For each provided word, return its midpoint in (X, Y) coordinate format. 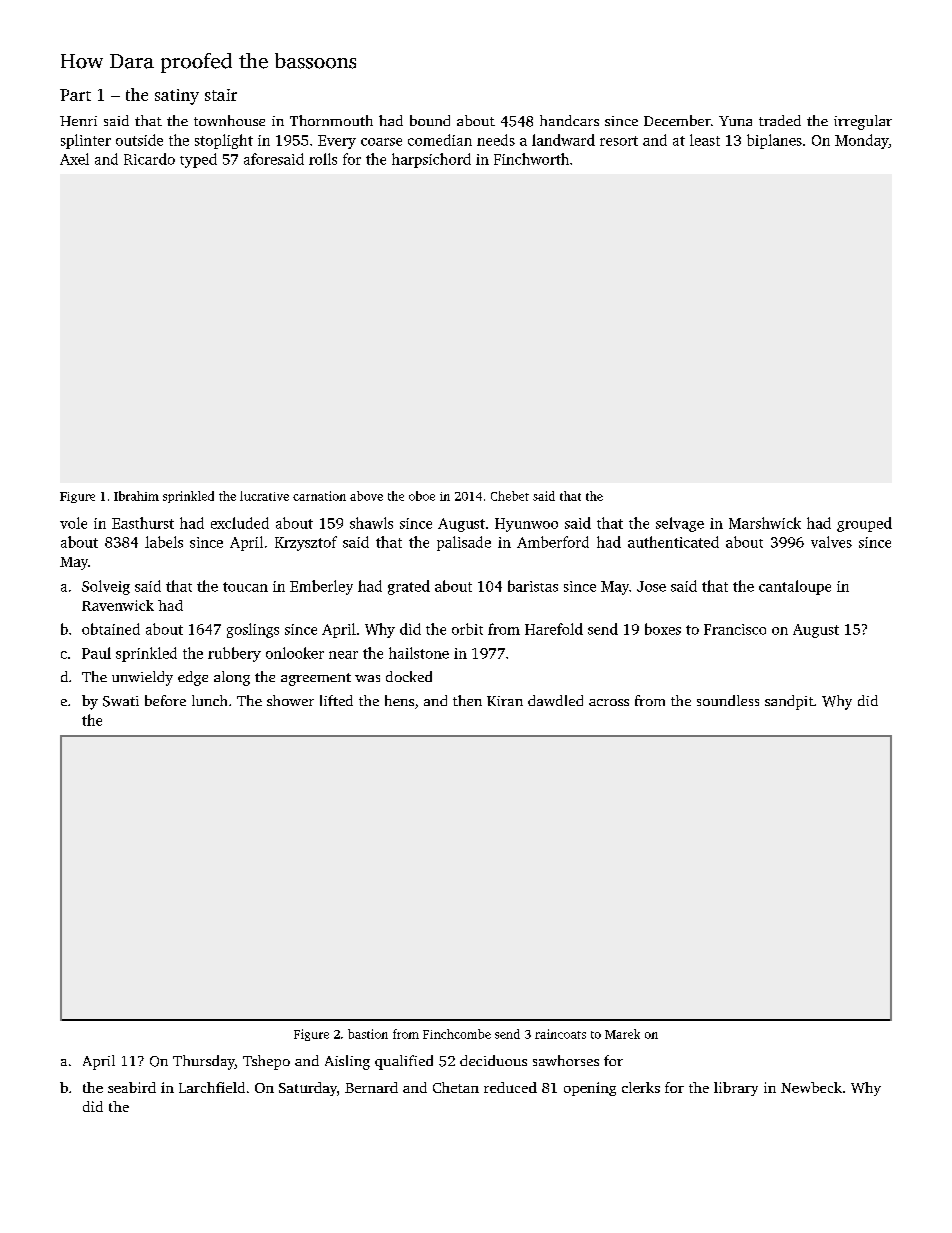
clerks (641, 1087)
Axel (74, 159)
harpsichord (431, 160)
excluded (240, 523)
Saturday (308, 1089)
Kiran (505, 701)
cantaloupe (795, 587)
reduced (510, 1087)
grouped (864, 524)
